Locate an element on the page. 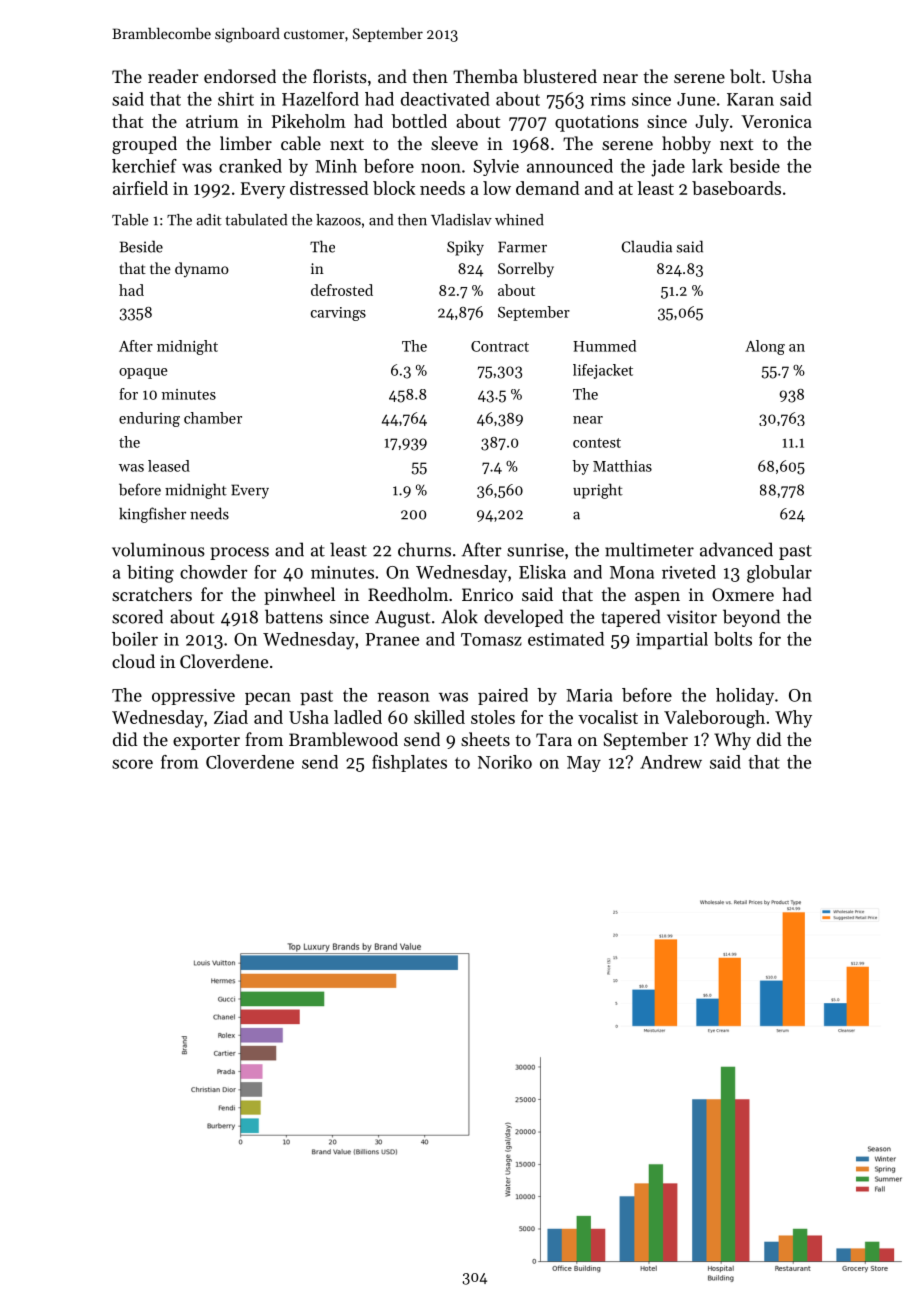 The image size is (924, 1308). Karan is located at coordinates (750, 99).
